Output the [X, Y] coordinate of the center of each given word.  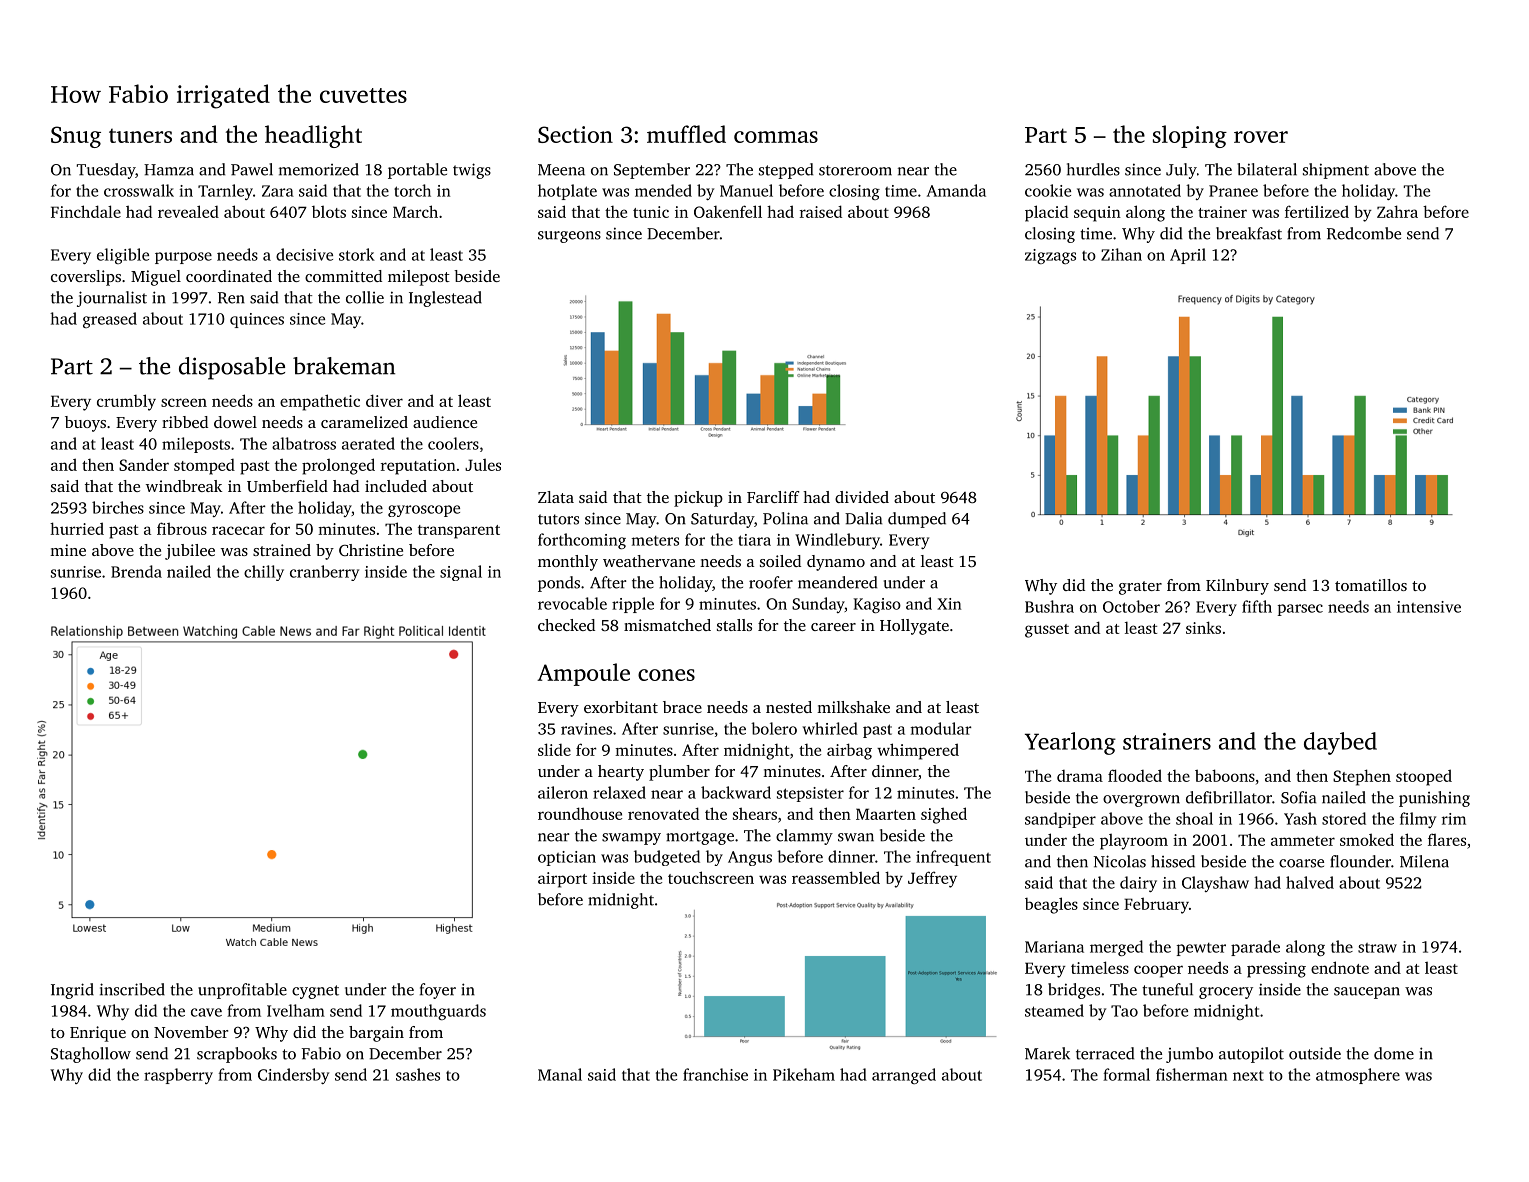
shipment [1336, 171]
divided [862, 497]
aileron [563, 792]
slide [554, 749]
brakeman [344, 366]
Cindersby [293, 1076]
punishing [1434, 799]
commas [776, 137]
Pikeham [804, 1074]
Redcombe [1364, 233]
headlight [313, 136]
